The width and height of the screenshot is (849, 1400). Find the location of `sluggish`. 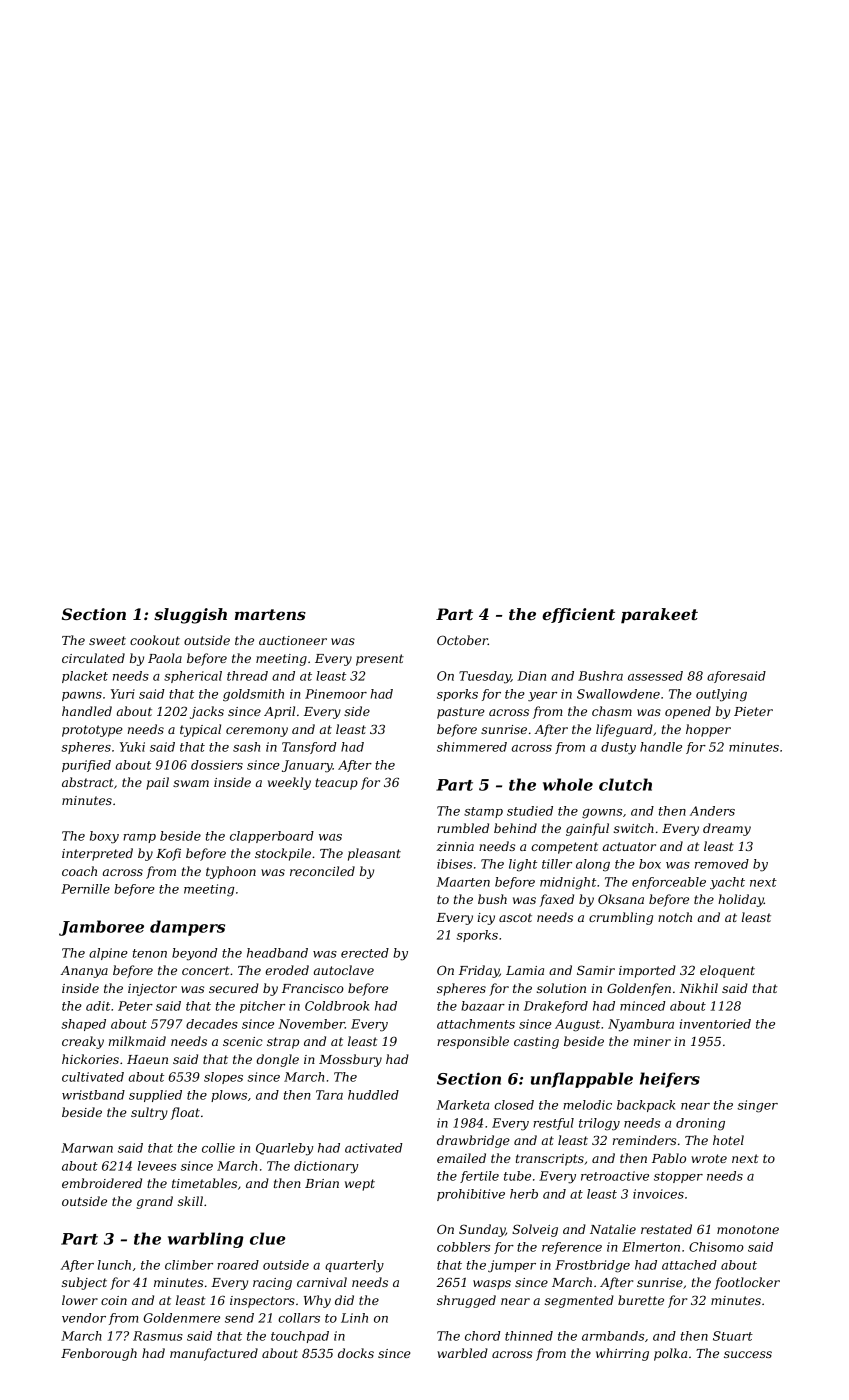

sluggish is located at coordinates (190, 616).
